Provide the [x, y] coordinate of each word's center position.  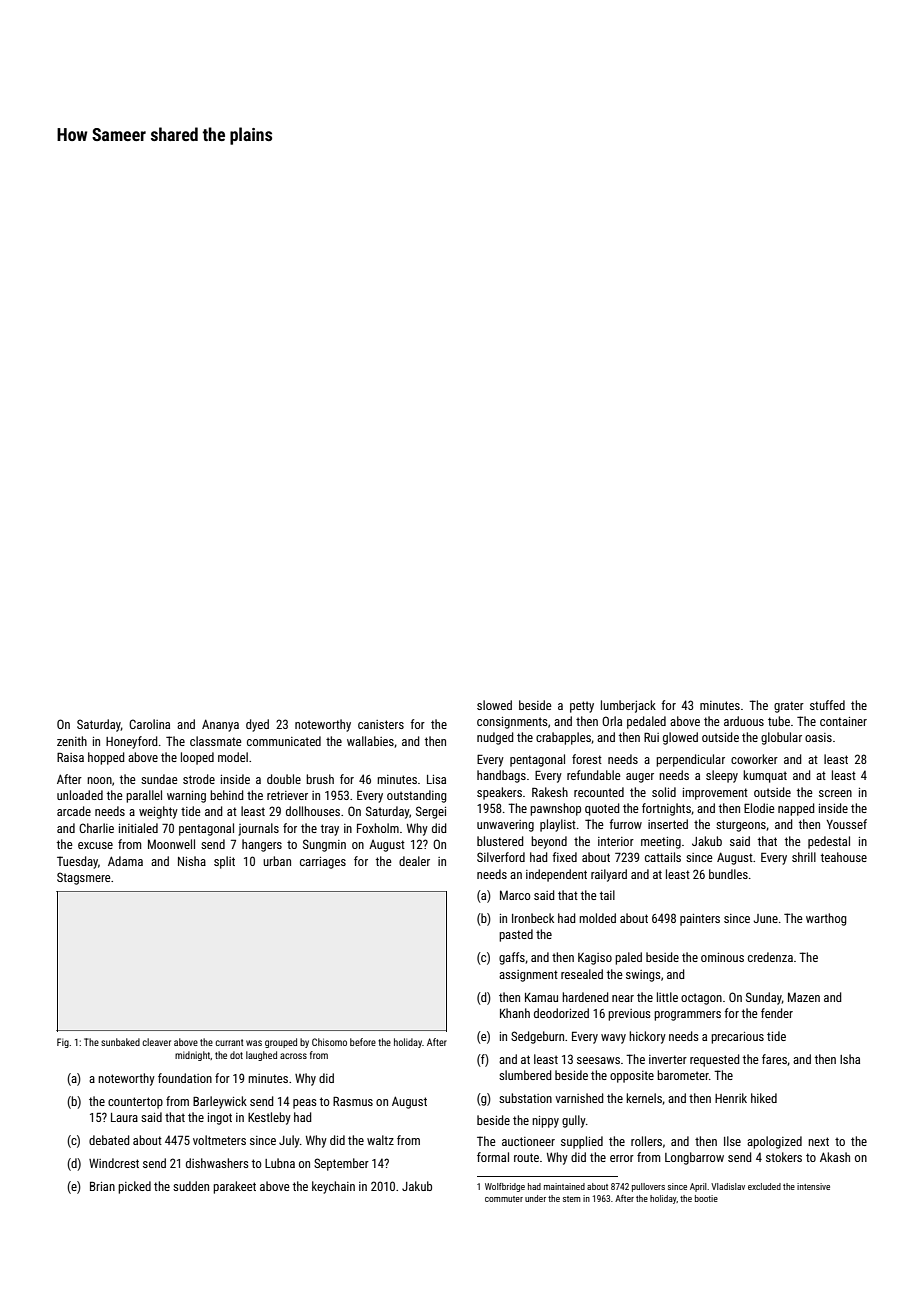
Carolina [149, 724]
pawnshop [555, 809]
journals [258, 829]
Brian [102, 1186]
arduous [744, 721]
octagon [701, 999]
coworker [754, 759]
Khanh [515, 1013]
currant [229, 1042]
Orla [612, 721]
